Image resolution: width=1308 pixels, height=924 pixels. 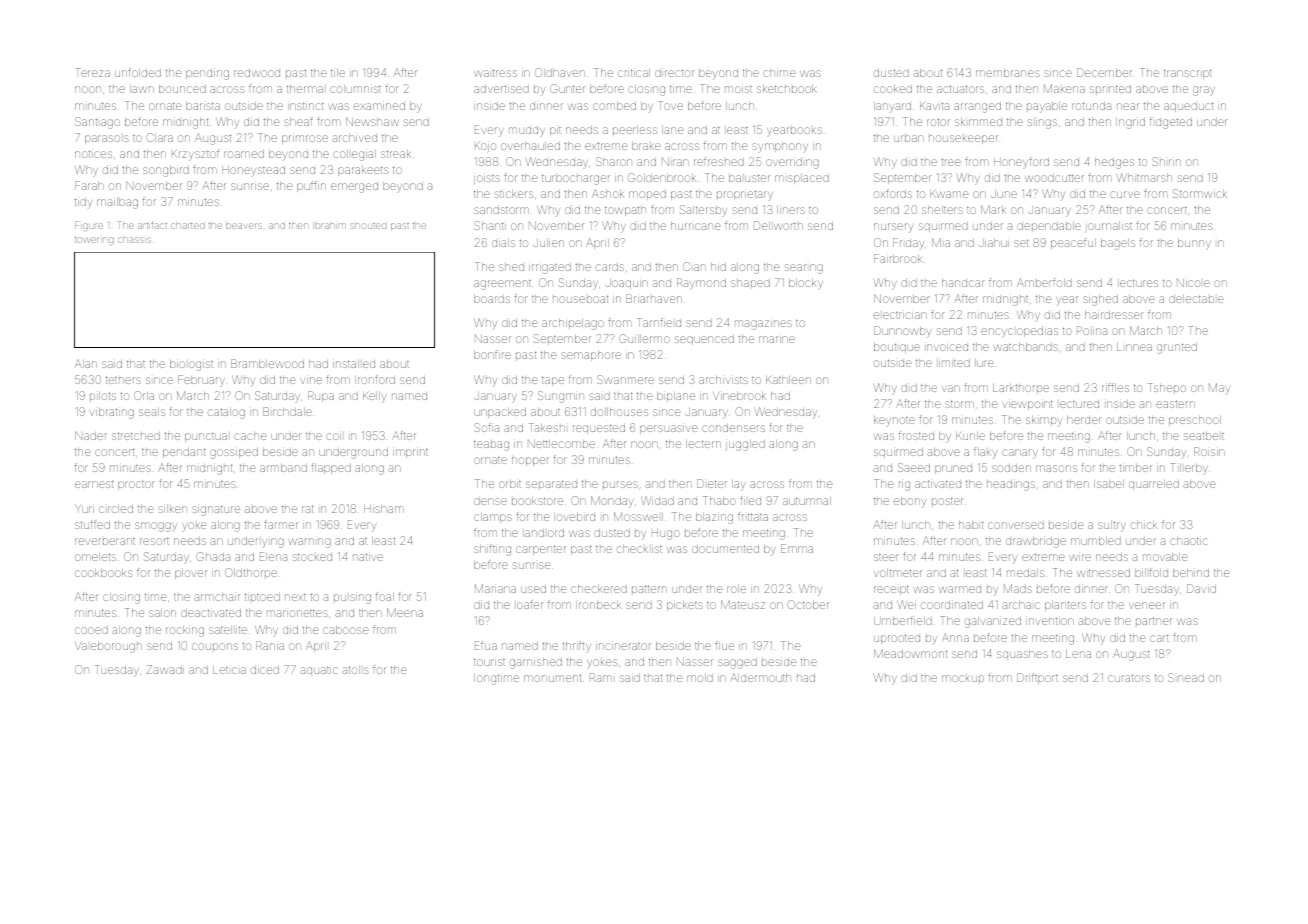 I want to click on songbird, so click(x=166, y=171).
